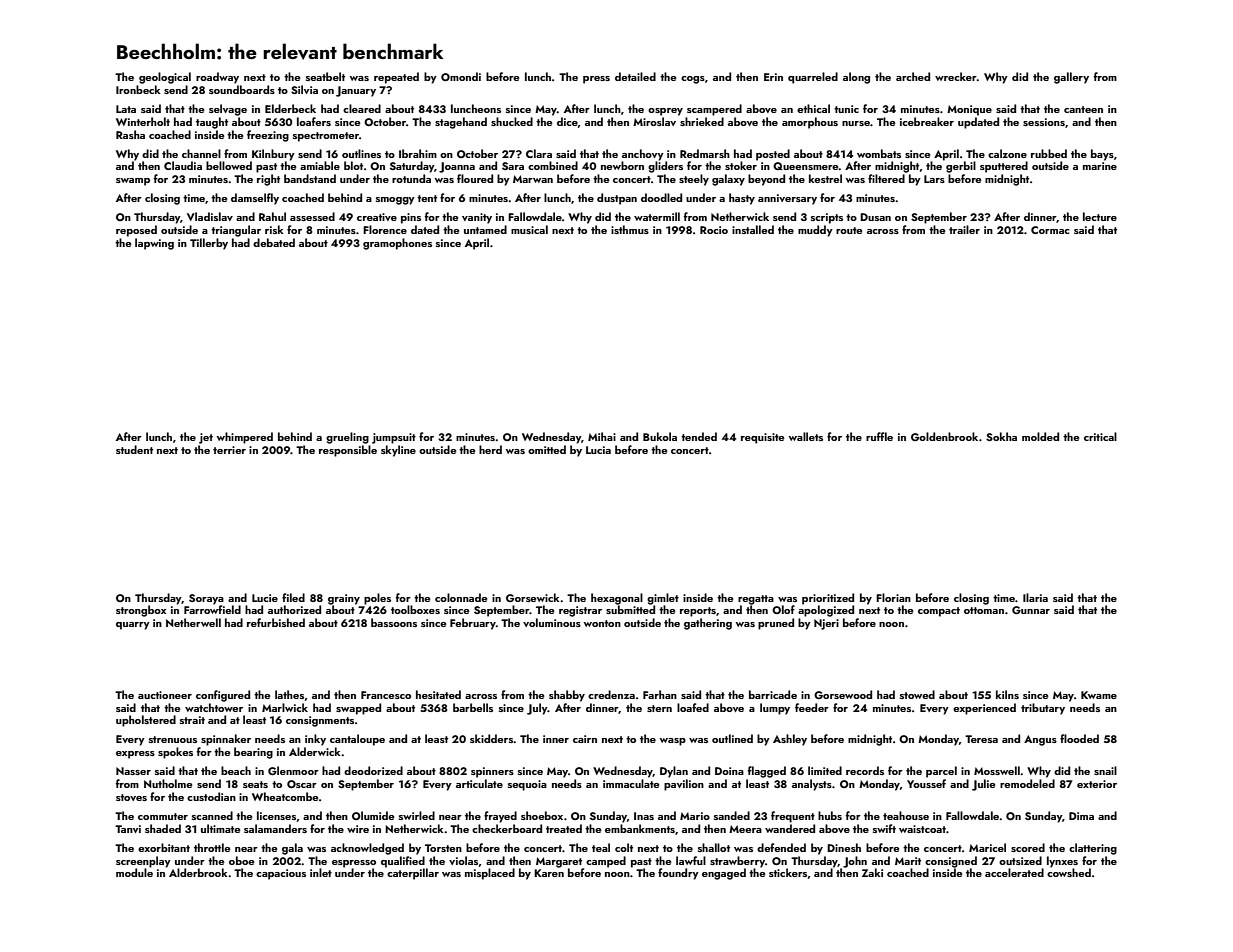  Describe the element at coordinates (1035, 597) in the screenshot. I see `Ilaria` at that location.
